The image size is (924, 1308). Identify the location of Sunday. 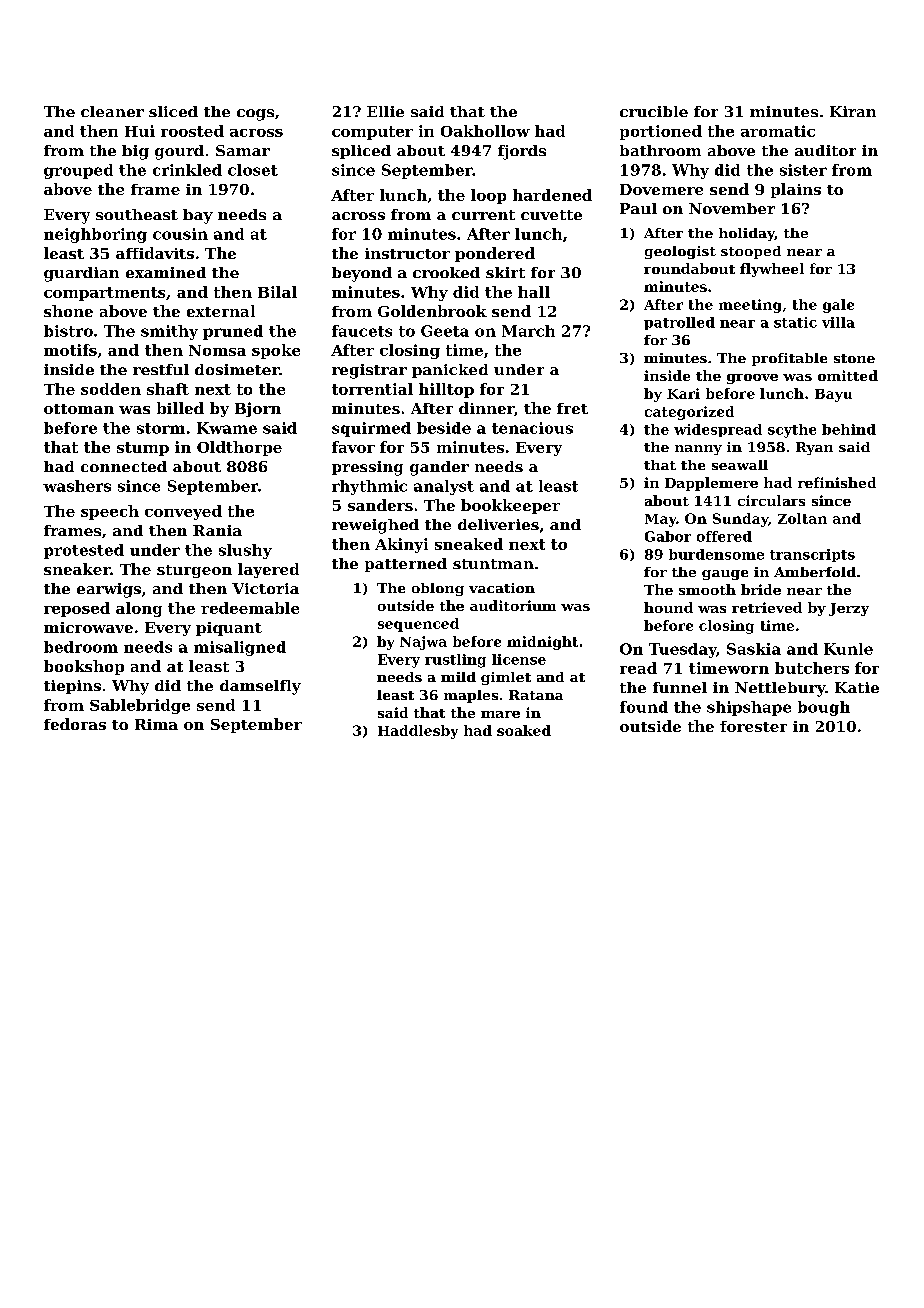
(740, 520).
